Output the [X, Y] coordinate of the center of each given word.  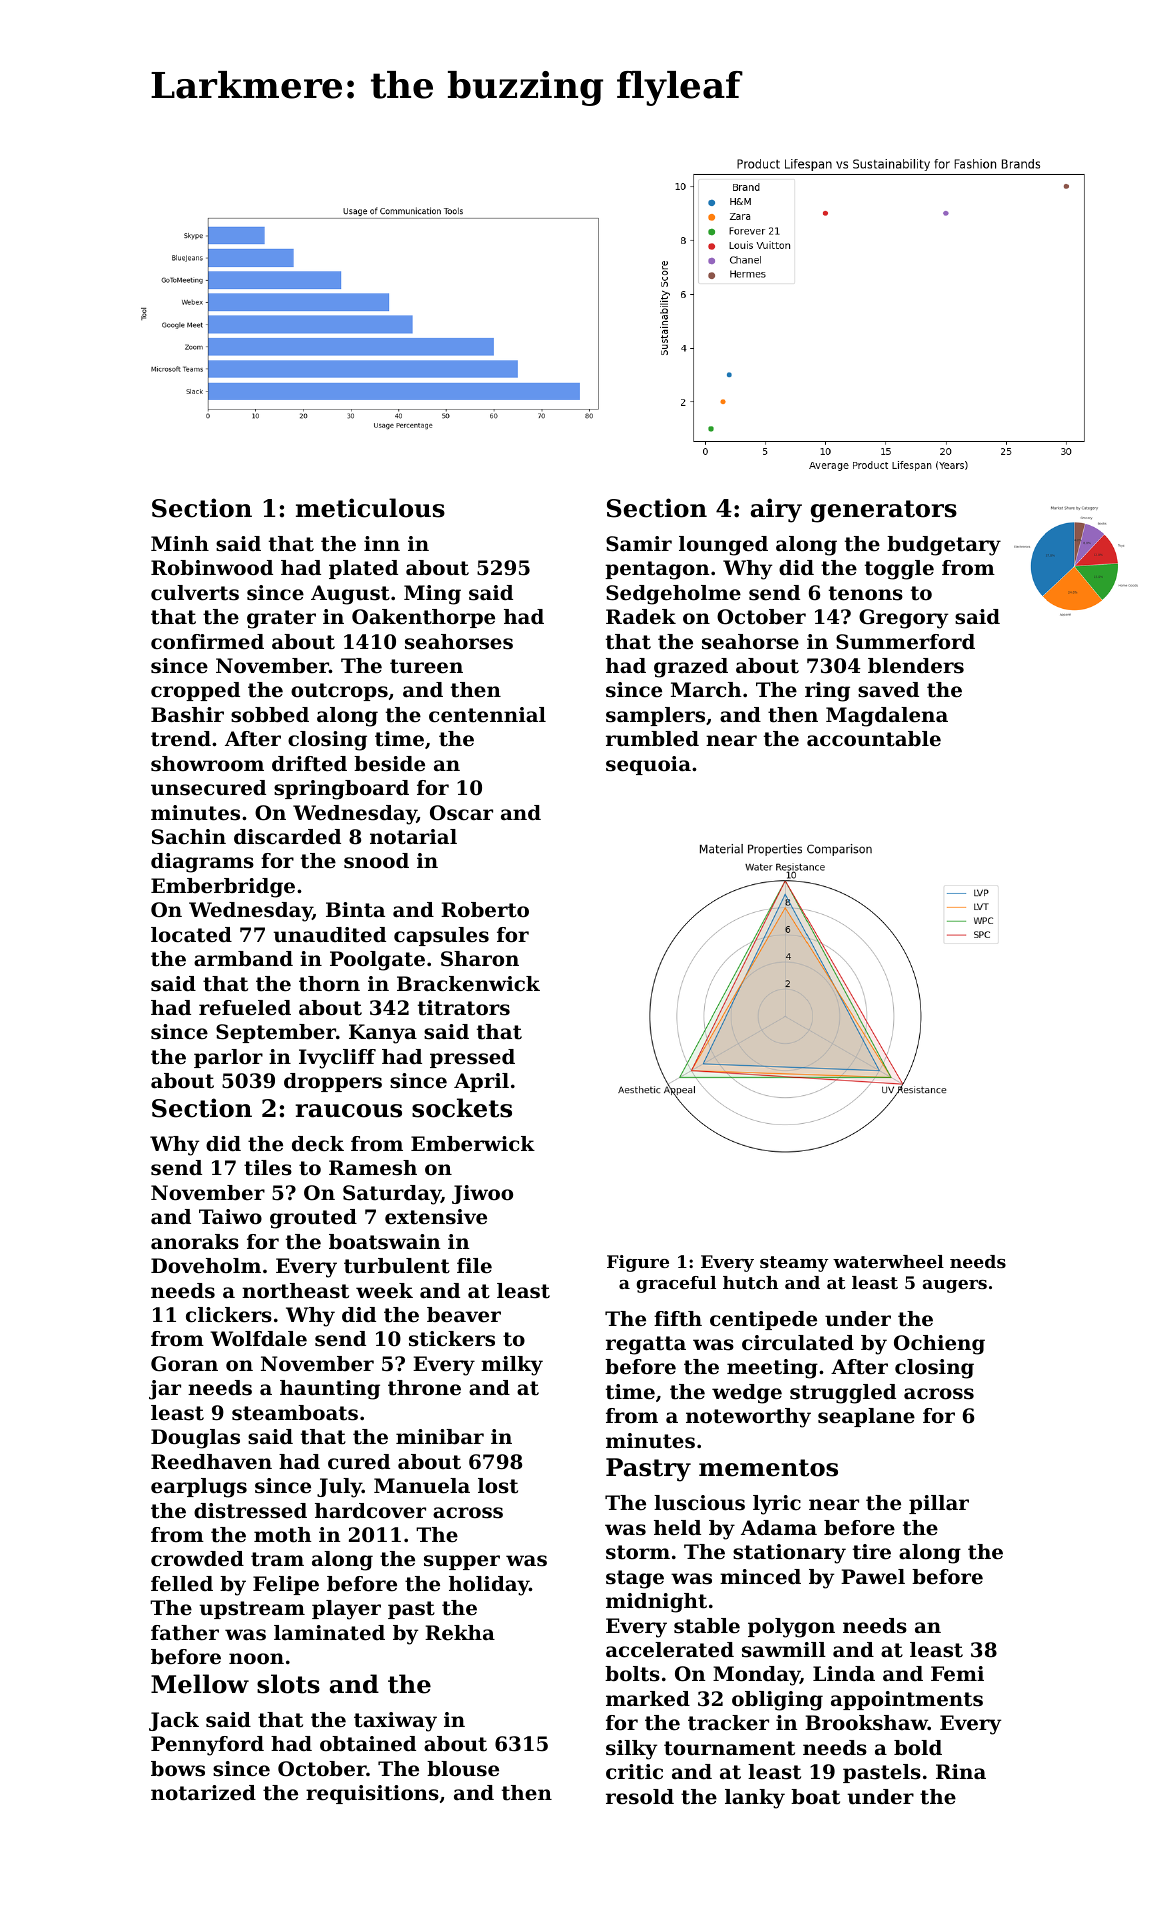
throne [424, 1388]
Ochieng [939, 1345]
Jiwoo [482, 1194]
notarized [203, 1793]
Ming [432, 595]
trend [181, 739]
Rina [961, 1771]
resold [640, 1797]
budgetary [944, 546]
